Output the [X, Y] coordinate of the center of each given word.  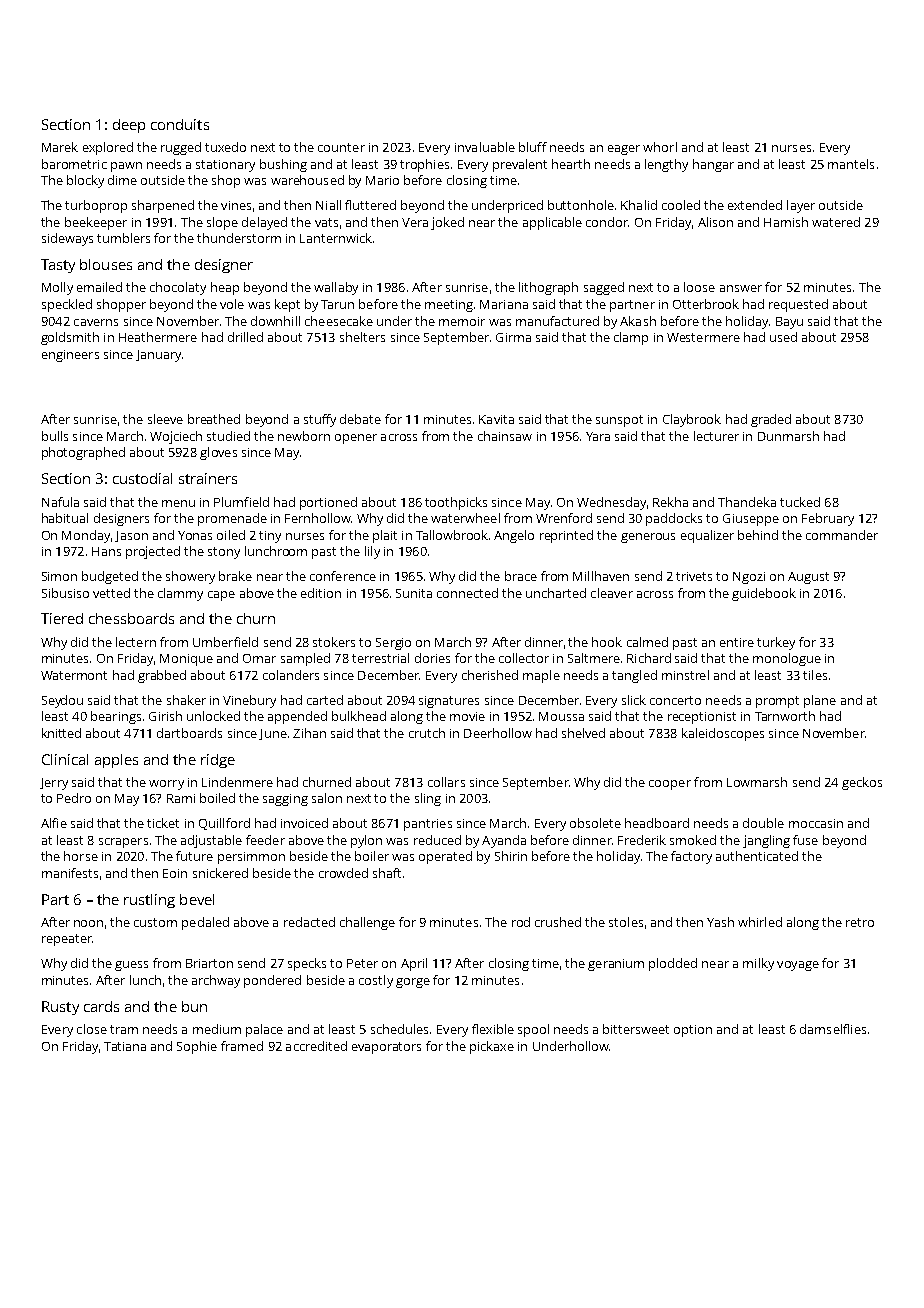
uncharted [556, 593]
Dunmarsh [788, 436]
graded [771, 420]
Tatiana [125, 1046]
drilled [245, 337]
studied [228, 436]
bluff [533, 147]
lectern [136, 642]
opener [356, 439]
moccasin [816, 823]
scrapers [123, 843]
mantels [851, 164]
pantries [428, 825]
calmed [647, 642]
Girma [513, 337]
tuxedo [225, 147]
